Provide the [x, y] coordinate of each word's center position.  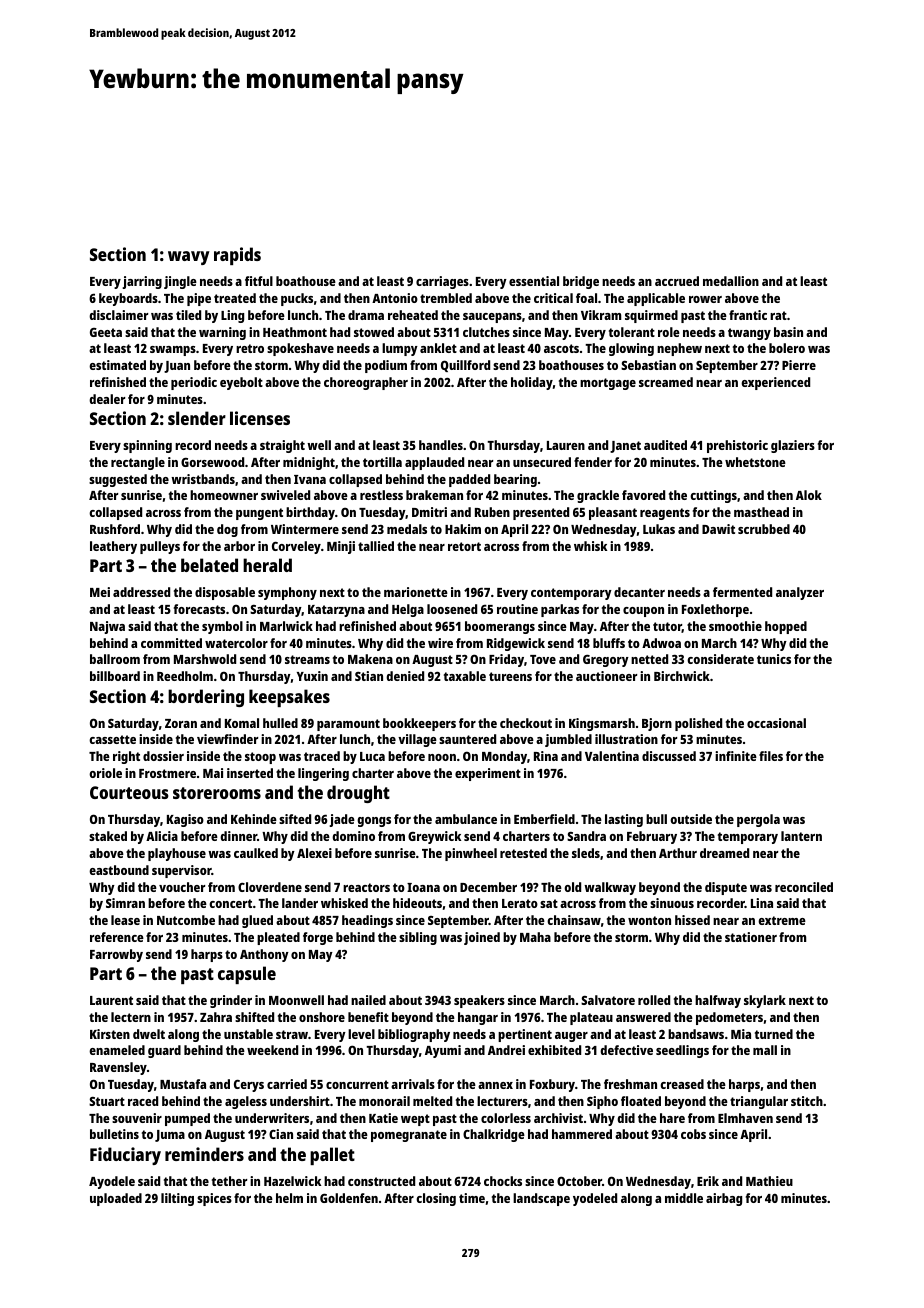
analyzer [800, 593]
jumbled [568, 740]
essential [534, 281]
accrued [677, 281]
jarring [142, 282]
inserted [250, 773]
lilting [177, 1199]
